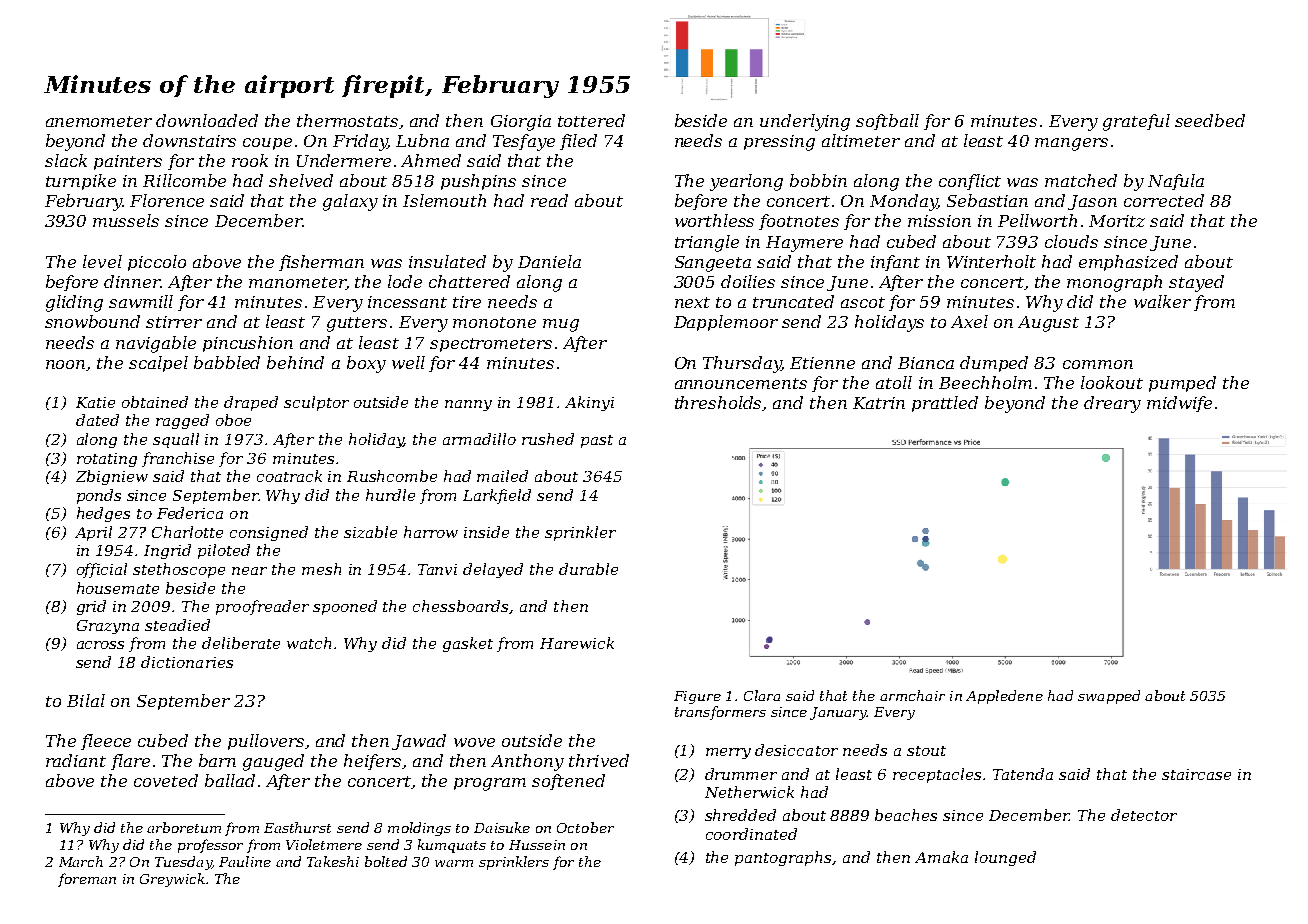  I want to click on thermostats, so click(347, 120).
